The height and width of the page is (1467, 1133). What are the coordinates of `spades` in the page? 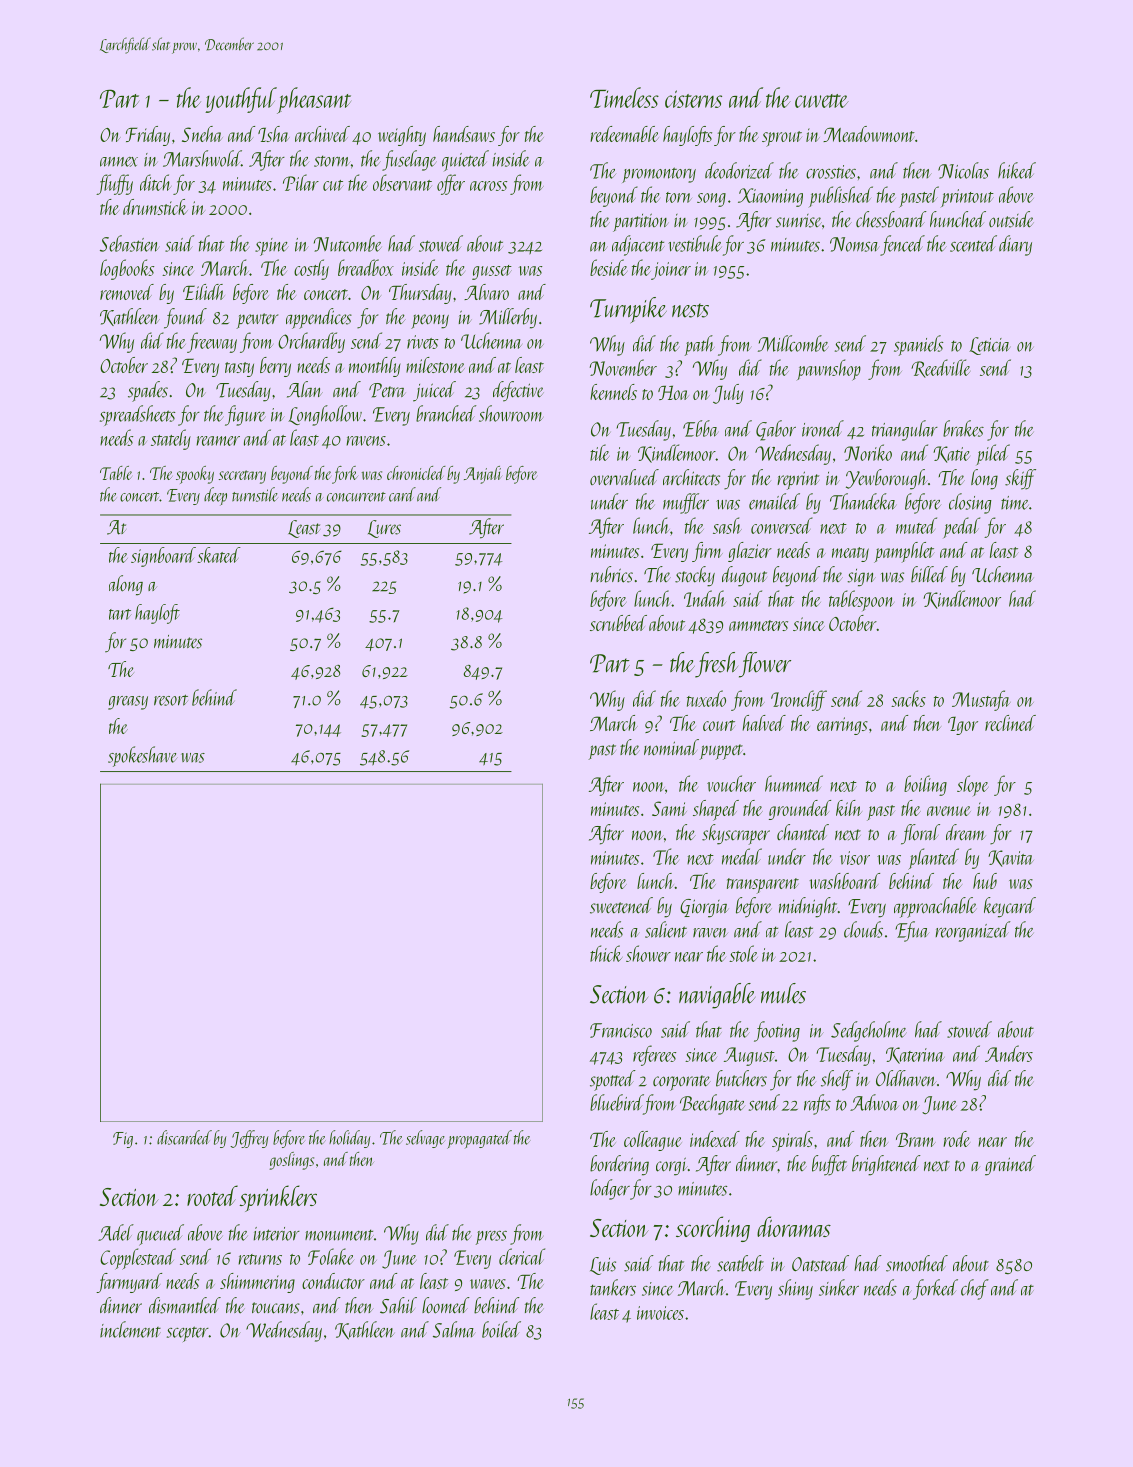 It's located at (148, 391).
